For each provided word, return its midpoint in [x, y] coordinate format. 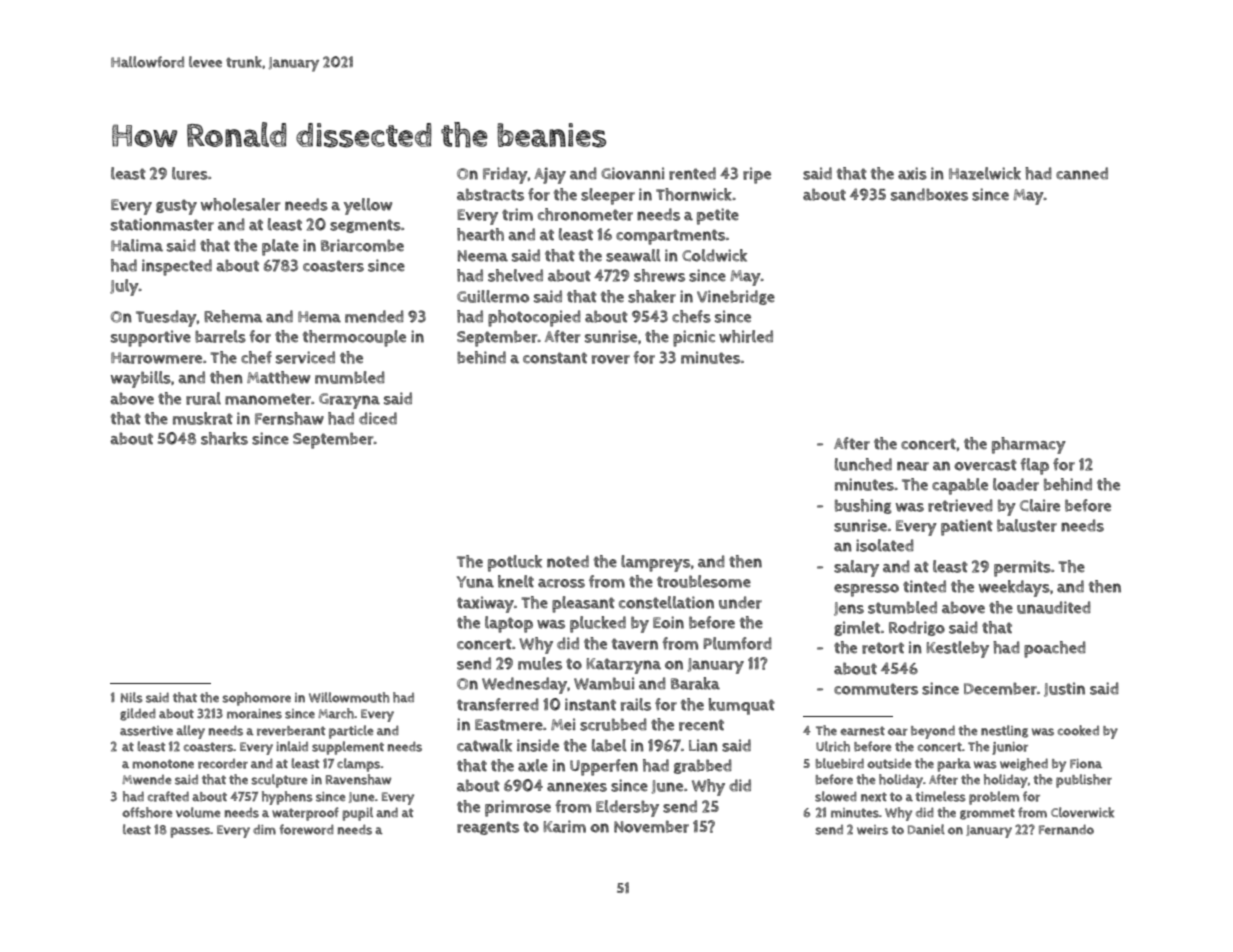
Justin [1064, 689]
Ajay [550, 175]
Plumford [737, 643]
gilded [138, 714]
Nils [132, 697]
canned [1082, 173]
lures [190, 173]
